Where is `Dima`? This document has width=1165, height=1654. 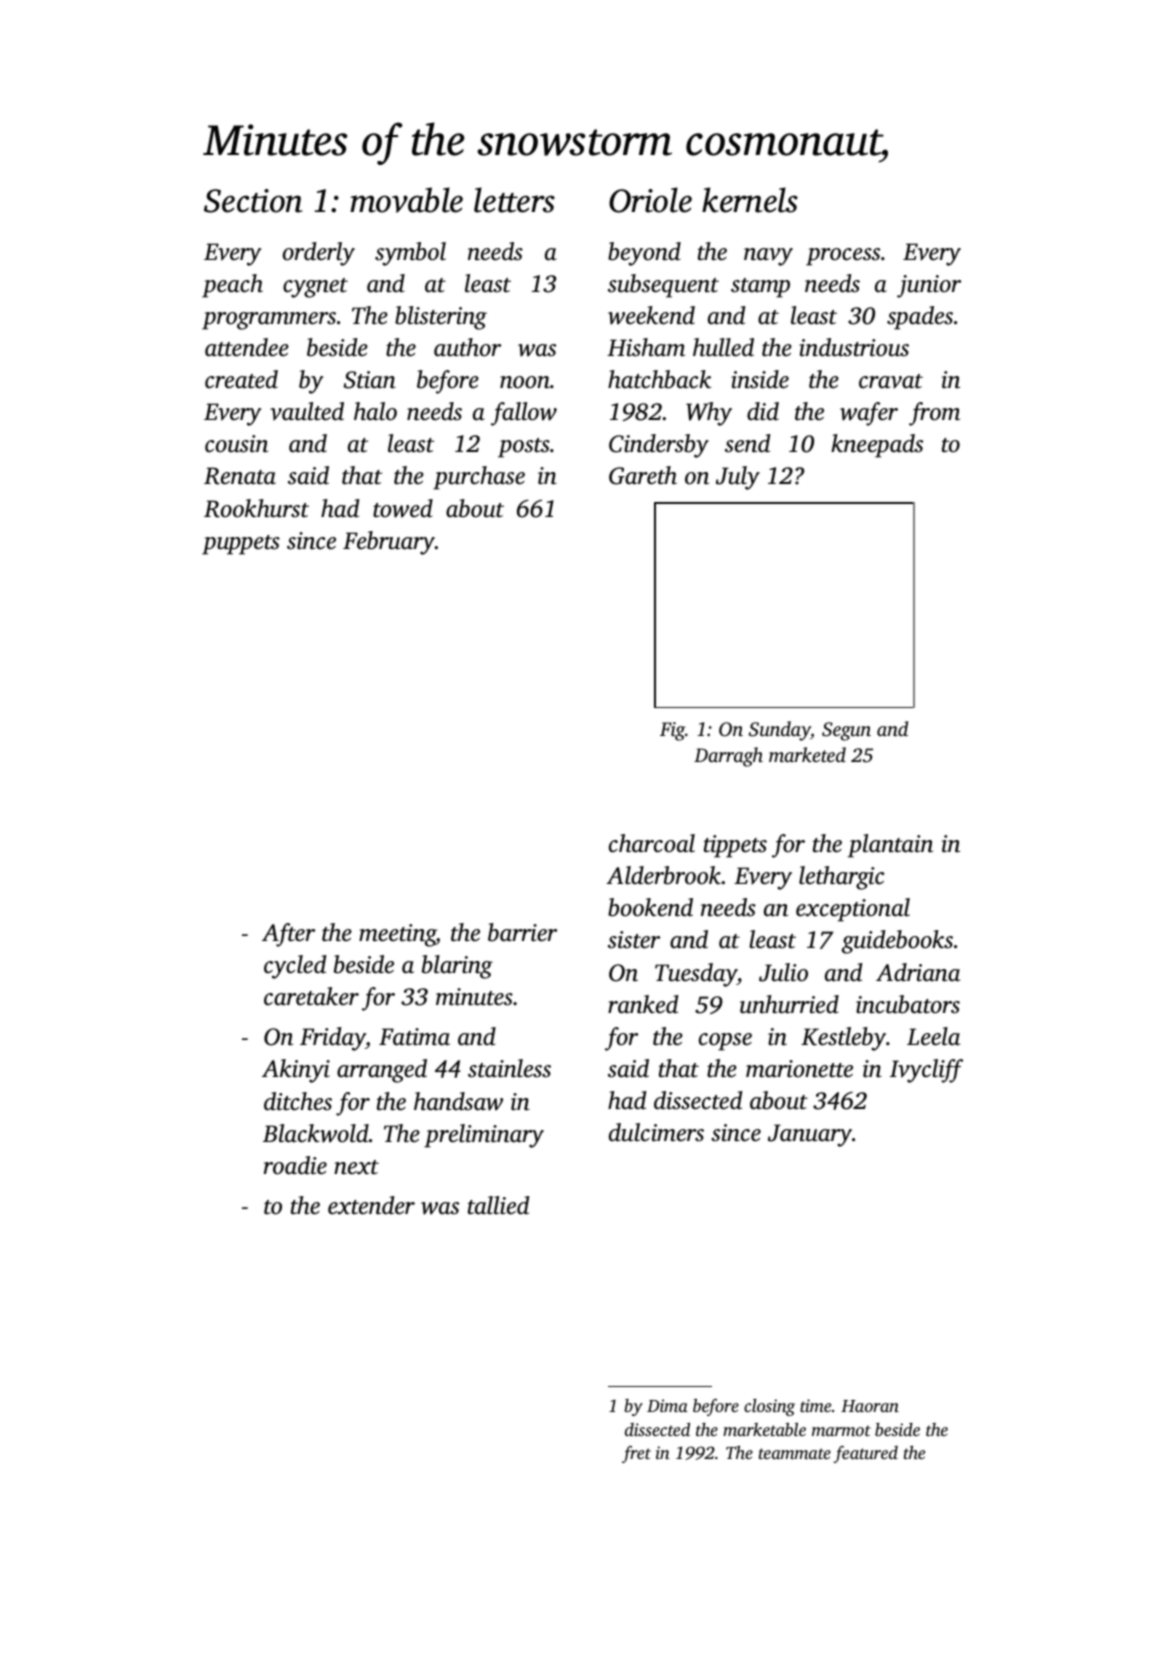
Dima is located at coordinates (667, 1405).
